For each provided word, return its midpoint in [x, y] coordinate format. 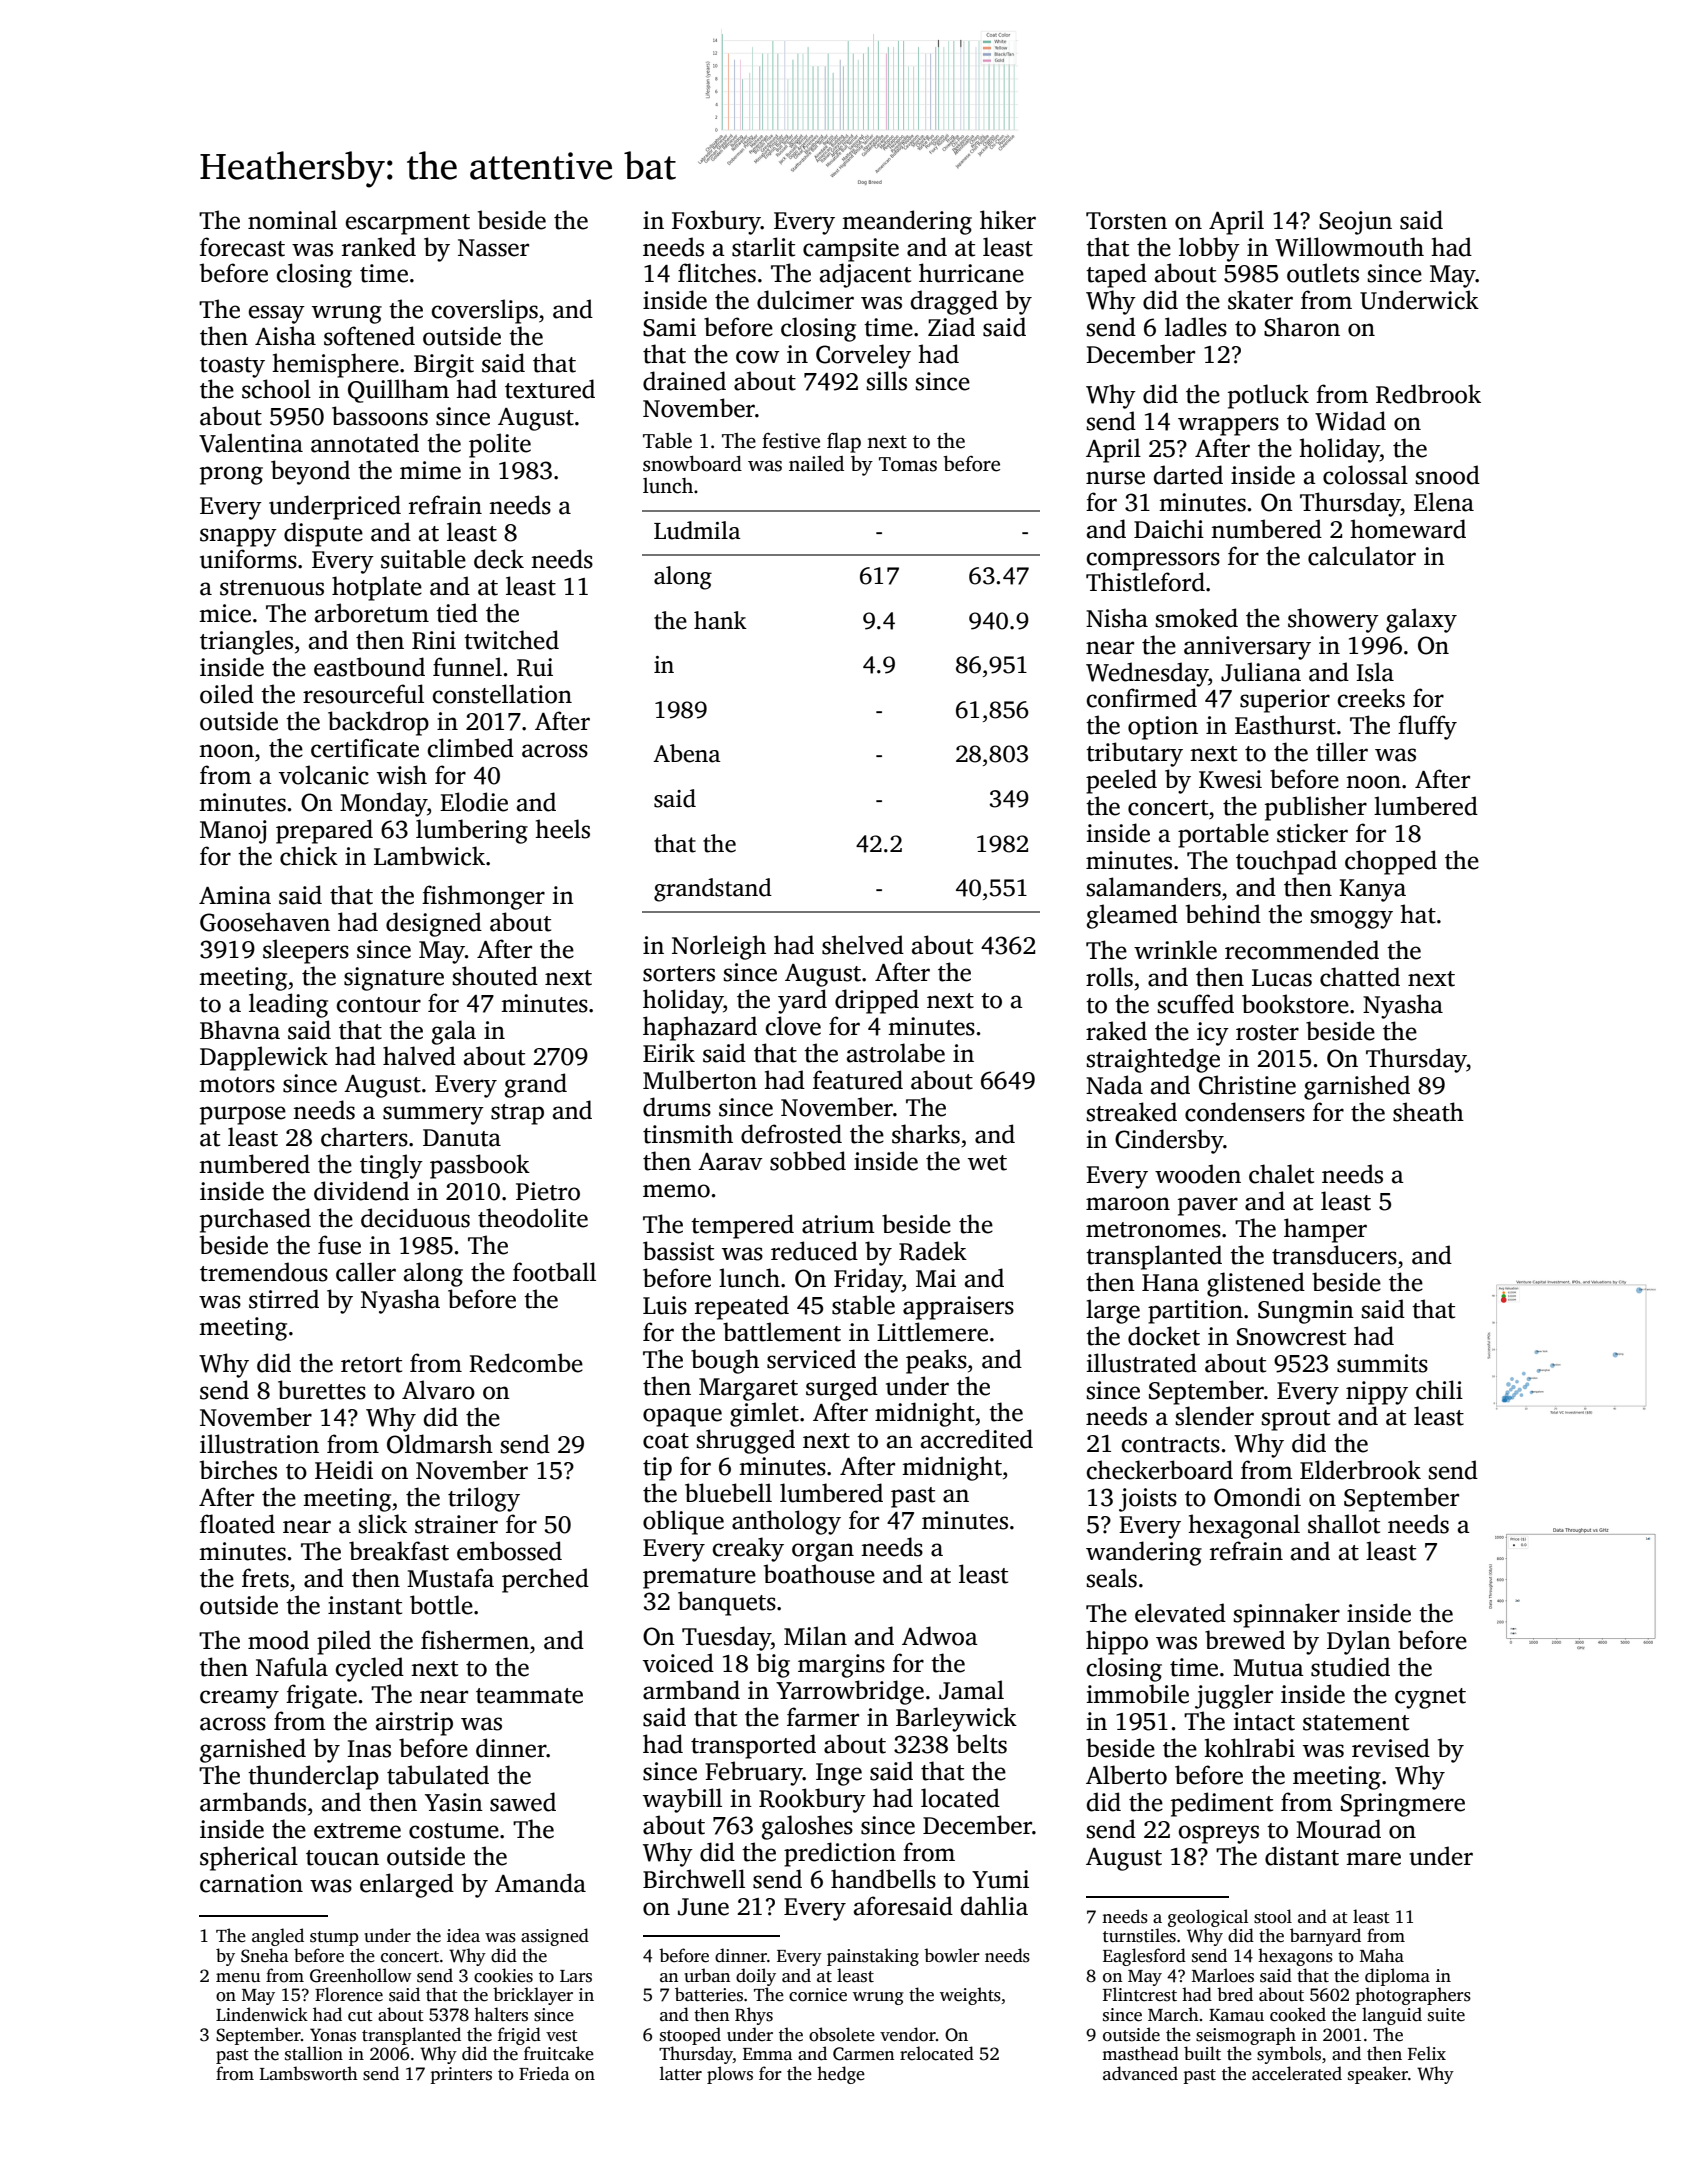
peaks [936, 1361]
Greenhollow [361, 1975]
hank [720, 620]
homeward [1408, 529]
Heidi [344, 1470]
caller [366, 1272]
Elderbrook [1360, 1470]
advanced [1140, 2073]
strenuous [272, 588]
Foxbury [716, 222]
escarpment [408, 224]
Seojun [1355, 223]
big [773, 1665]
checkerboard [1160, 1470]
